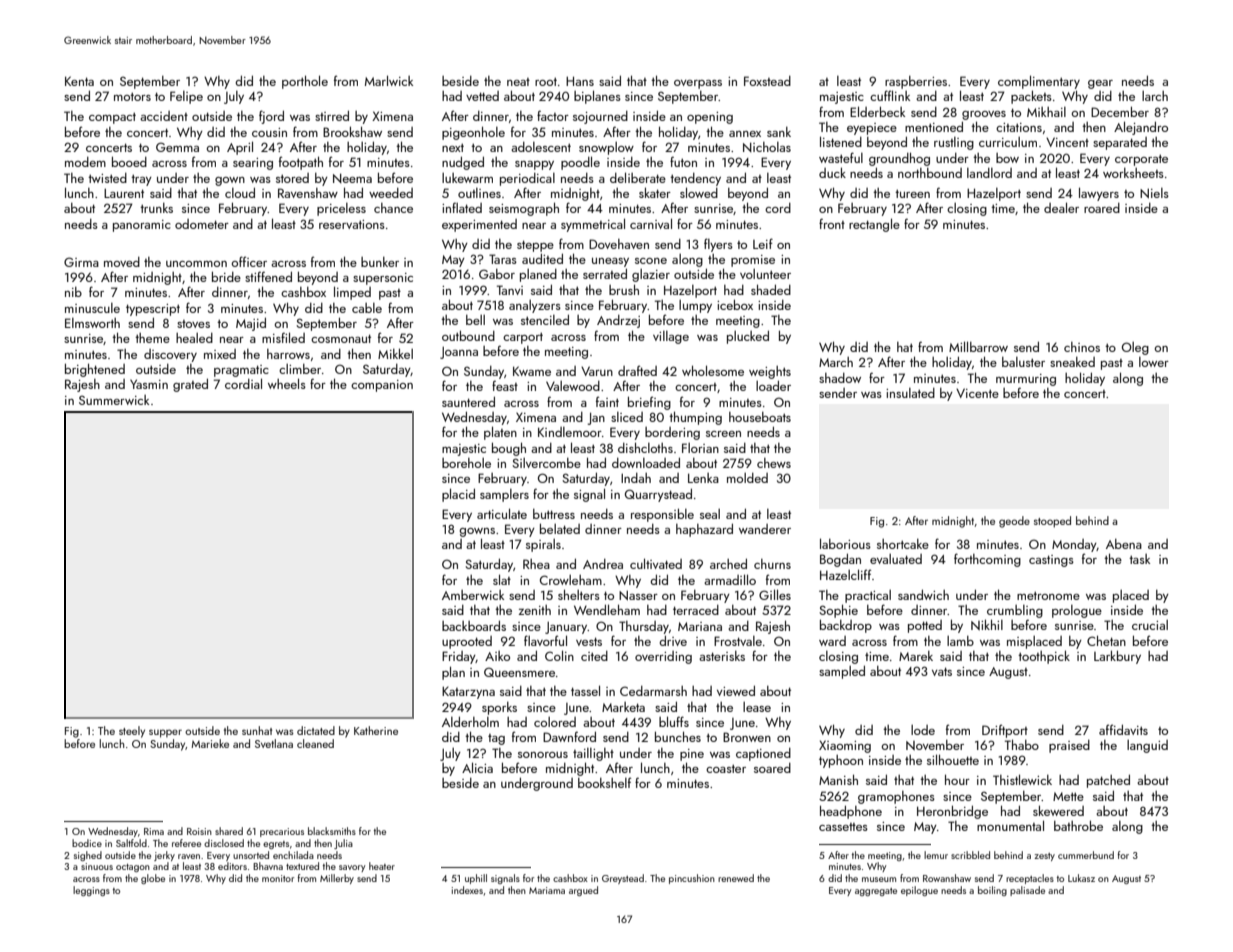 This screenshot has height=952, width=1233. Describe the element at coordinates (240, 192) in the screenshot. I see `cloud` at that location.
